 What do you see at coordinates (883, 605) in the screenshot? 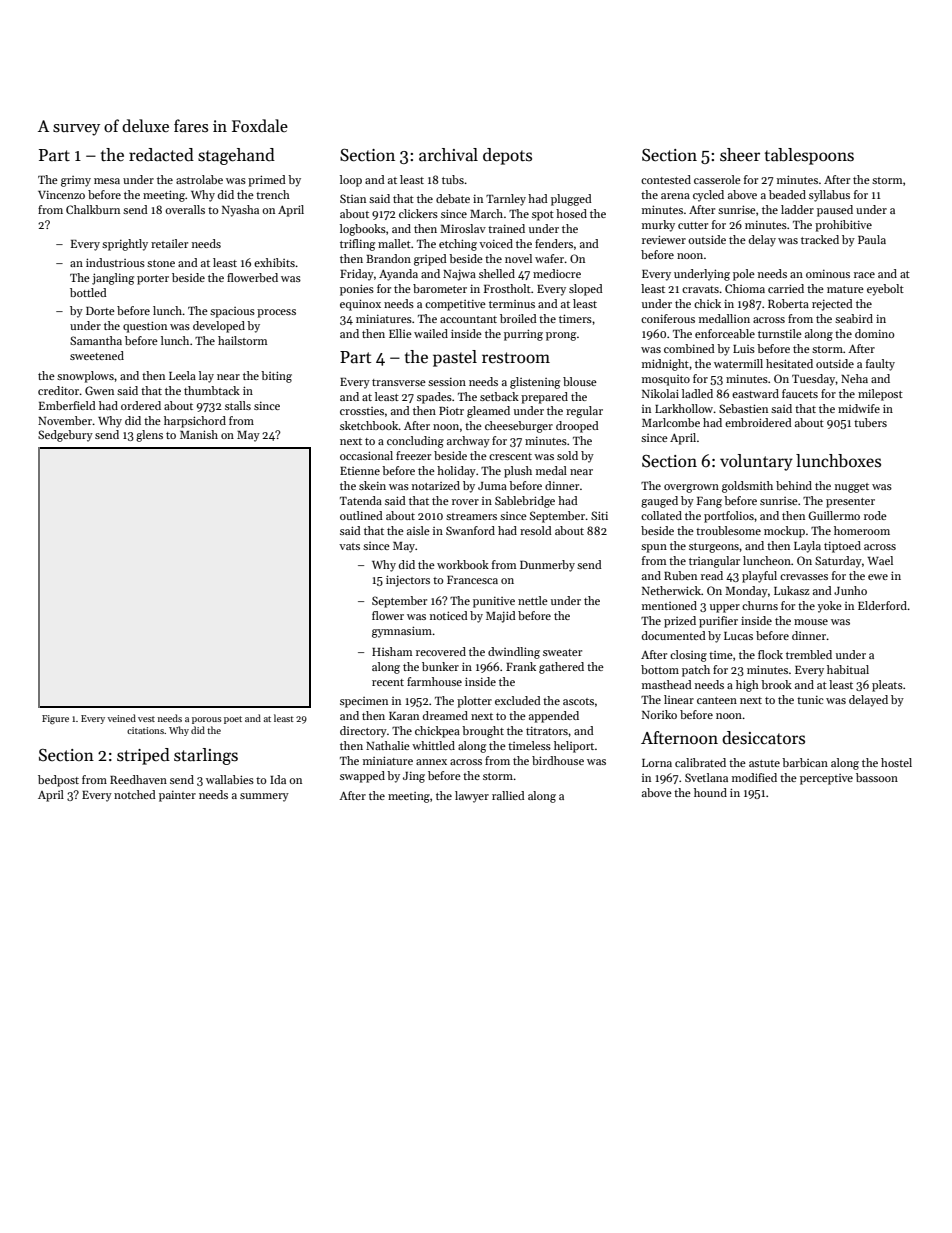
I see `Elderford` at bounding box center [883, 605].
